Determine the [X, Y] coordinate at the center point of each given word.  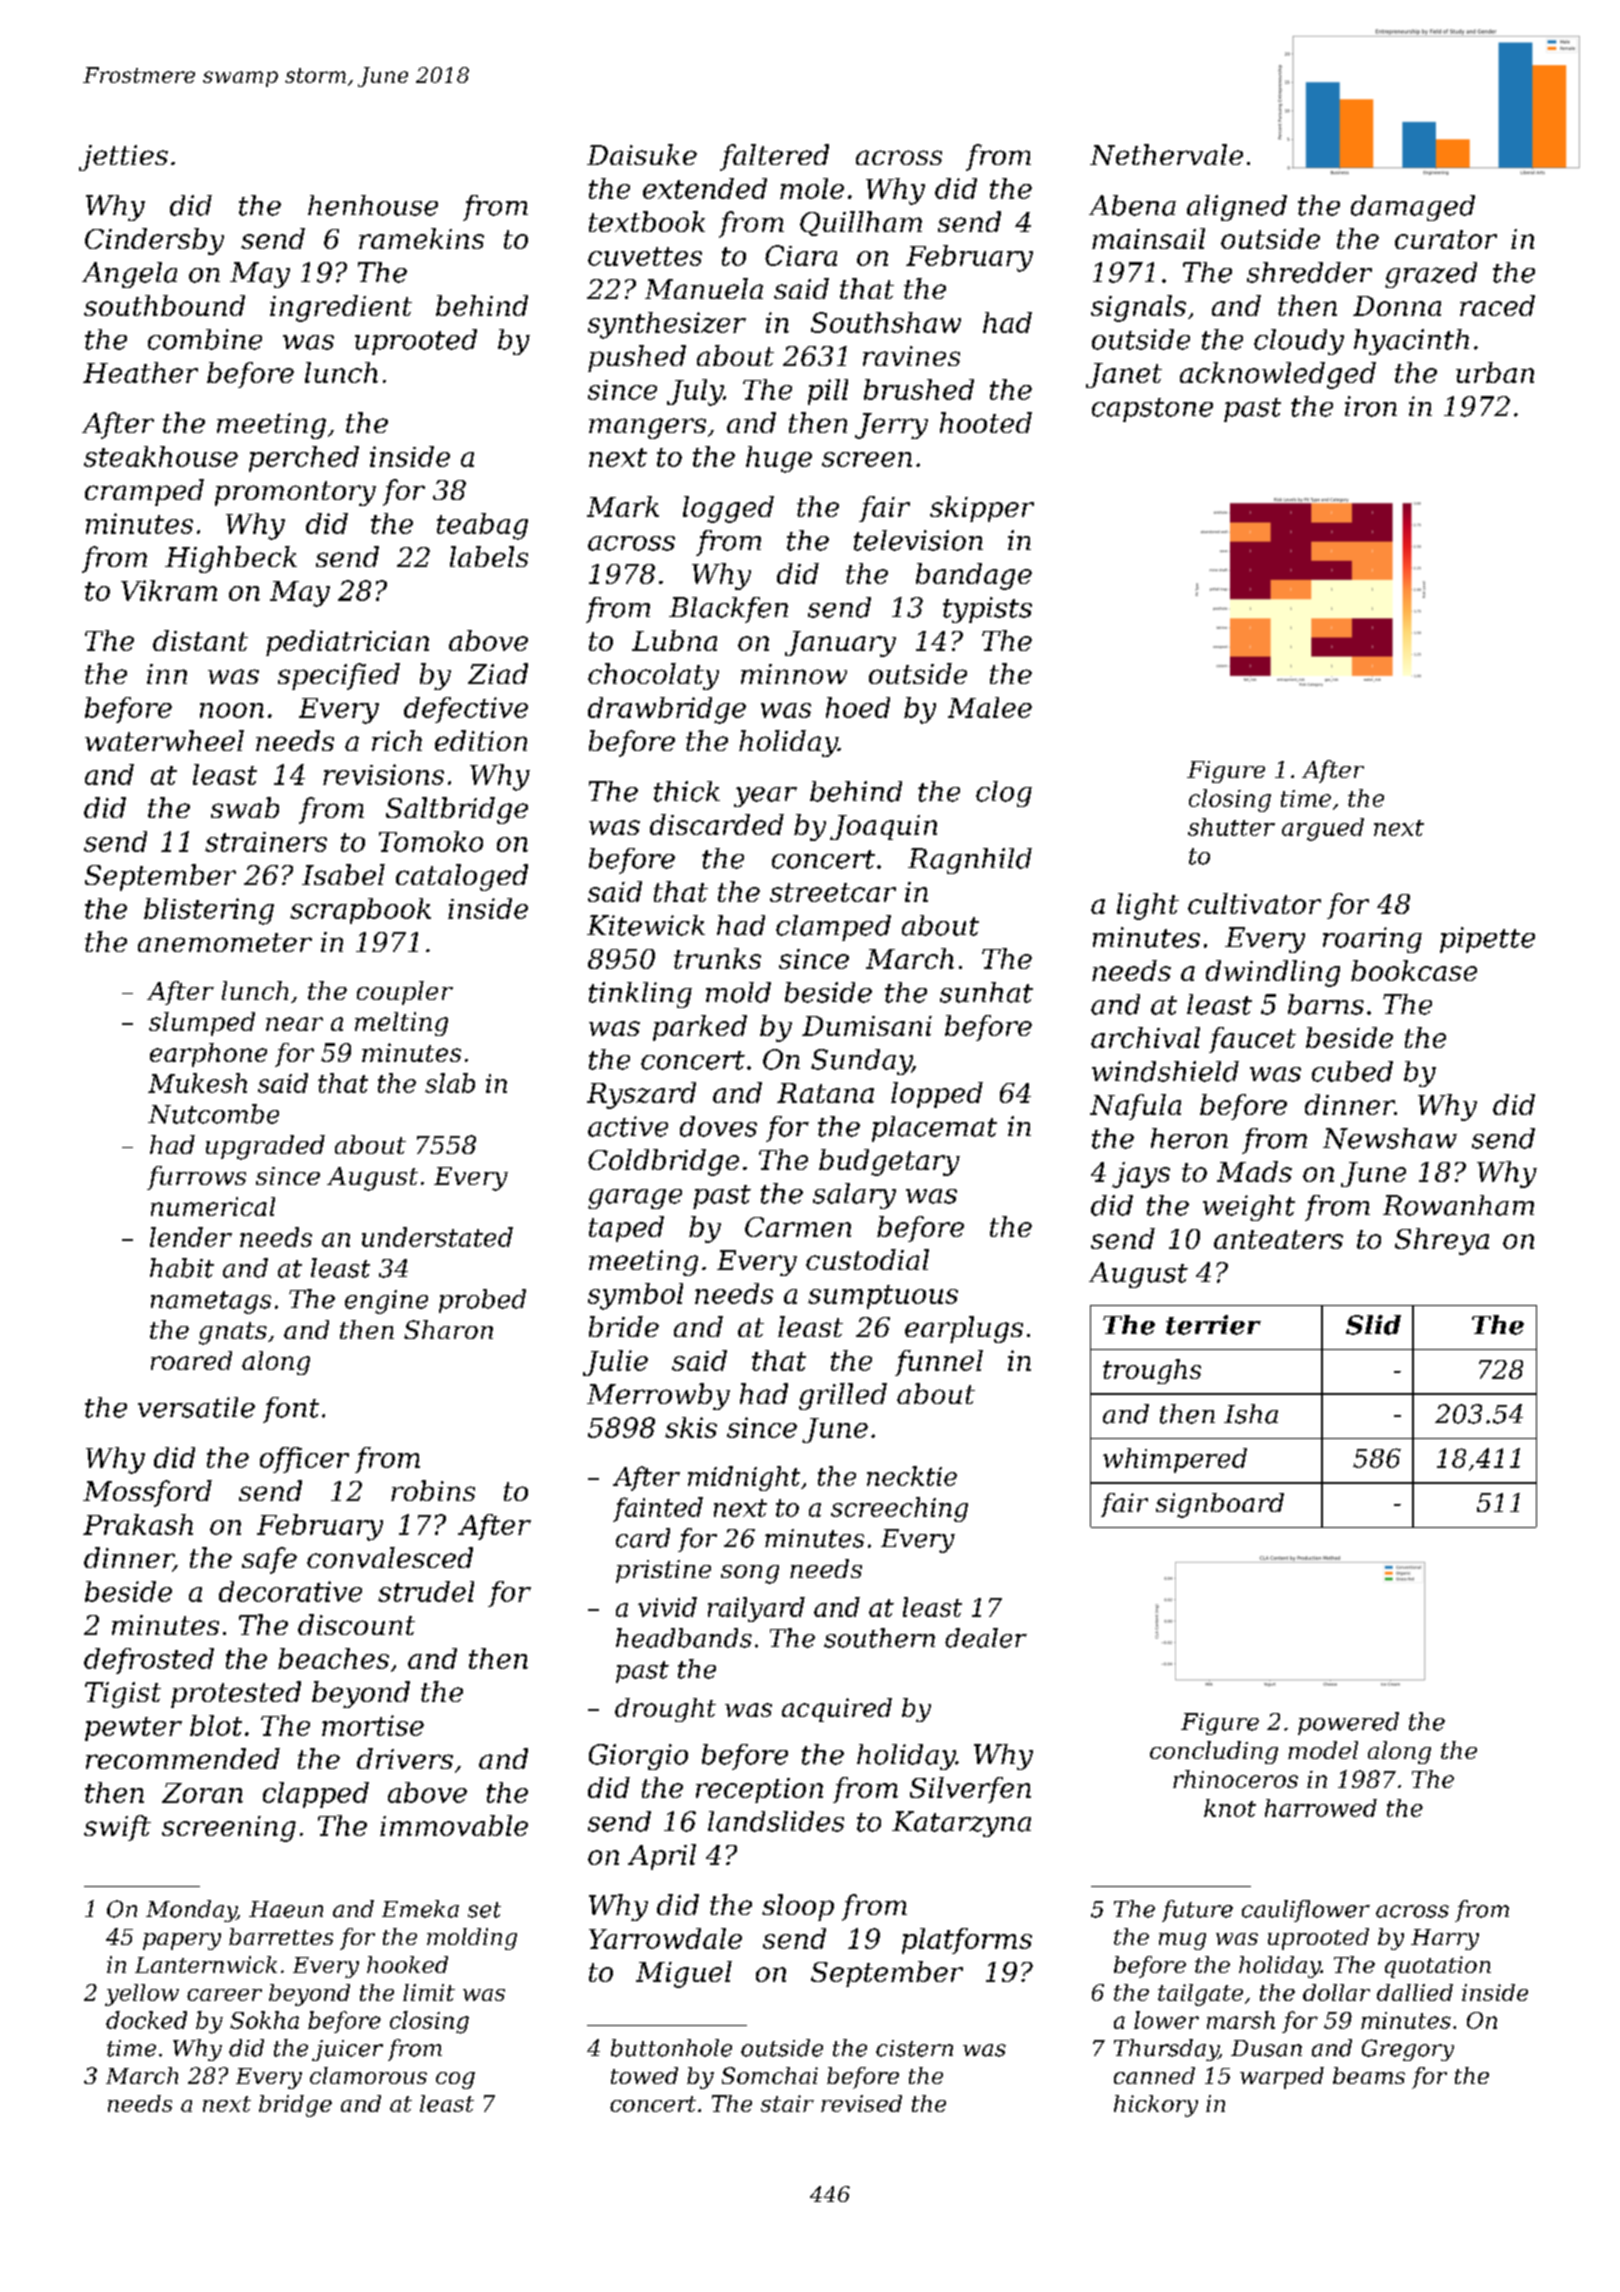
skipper [982, 509]
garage [635, 1199]
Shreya [1442, 1241]
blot [216, 1725]
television [918, 540]
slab [450, 1083]
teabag [482, 526]
